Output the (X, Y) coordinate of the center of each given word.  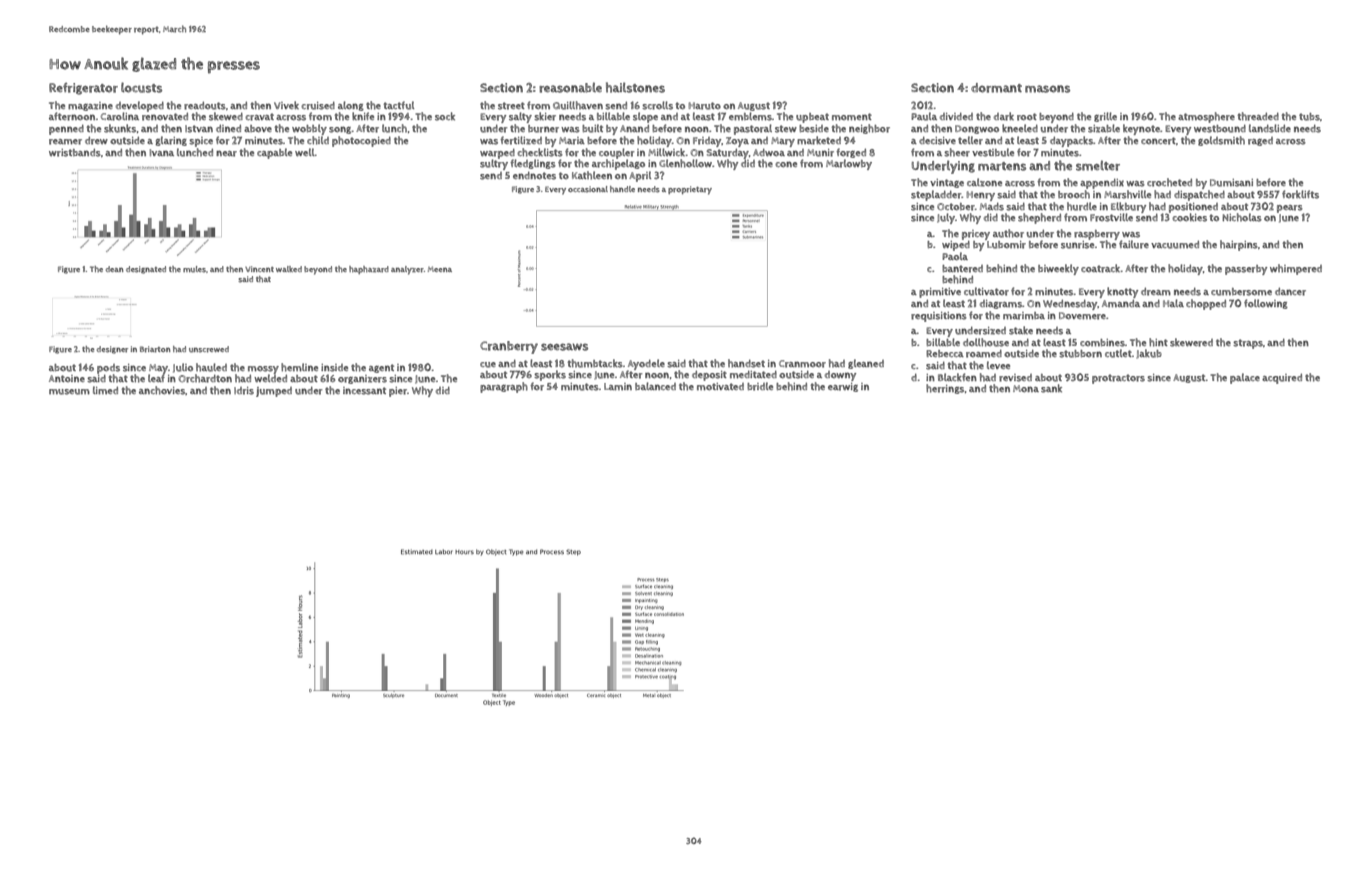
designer (112, 350)
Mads (992, 207)
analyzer (407, 270)
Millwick (667, 152)
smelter (1098, 165)
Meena (440, 269)
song (340, 130)
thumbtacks (595, 363)
